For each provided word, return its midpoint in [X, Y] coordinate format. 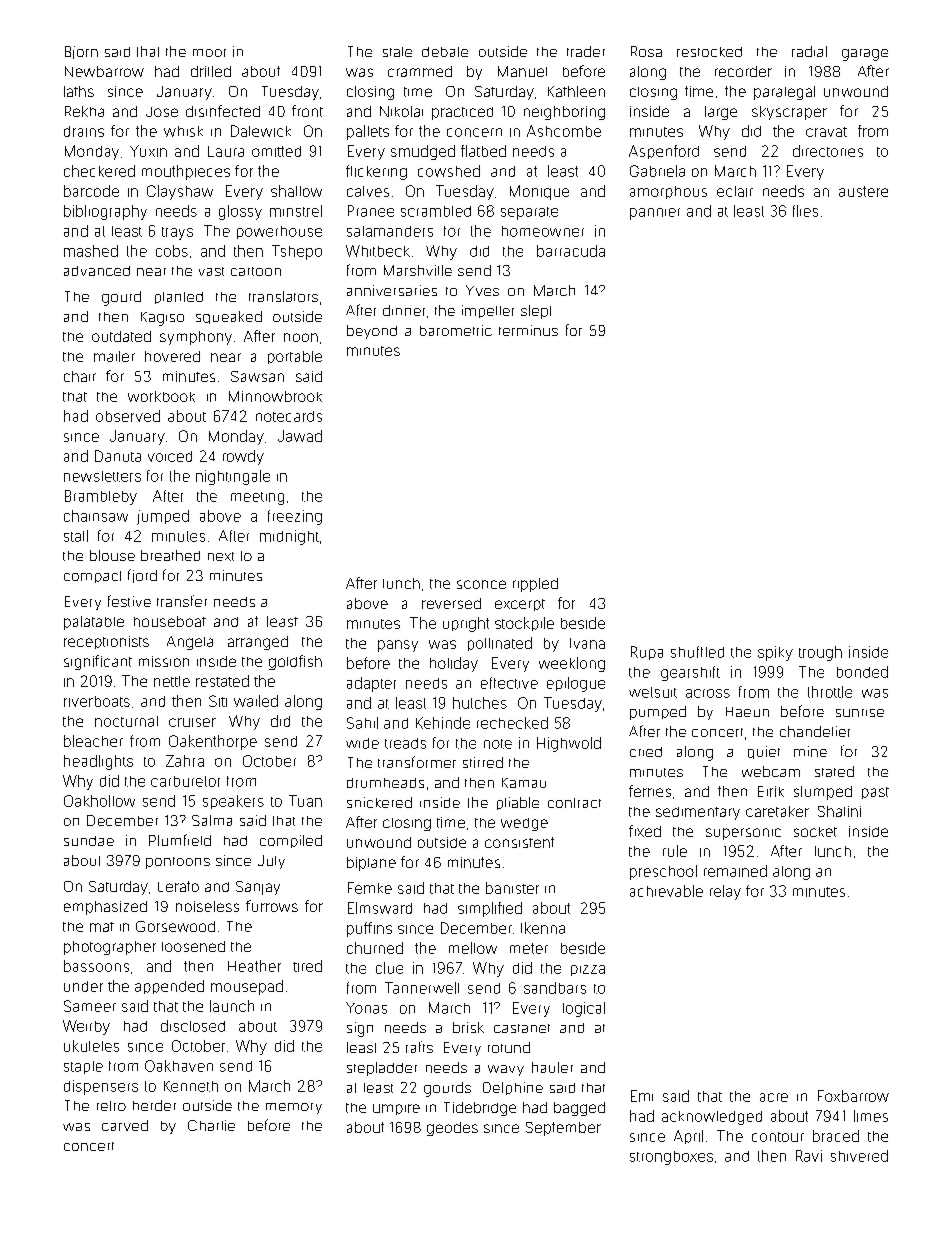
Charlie [211, 1125]
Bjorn [81, 52]
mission [164, 661]
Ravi [809, 1156]
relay [725, 892]
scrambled [436, 211]
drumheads [385, 783]
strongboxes [671, 1158]
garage [865, 55]
